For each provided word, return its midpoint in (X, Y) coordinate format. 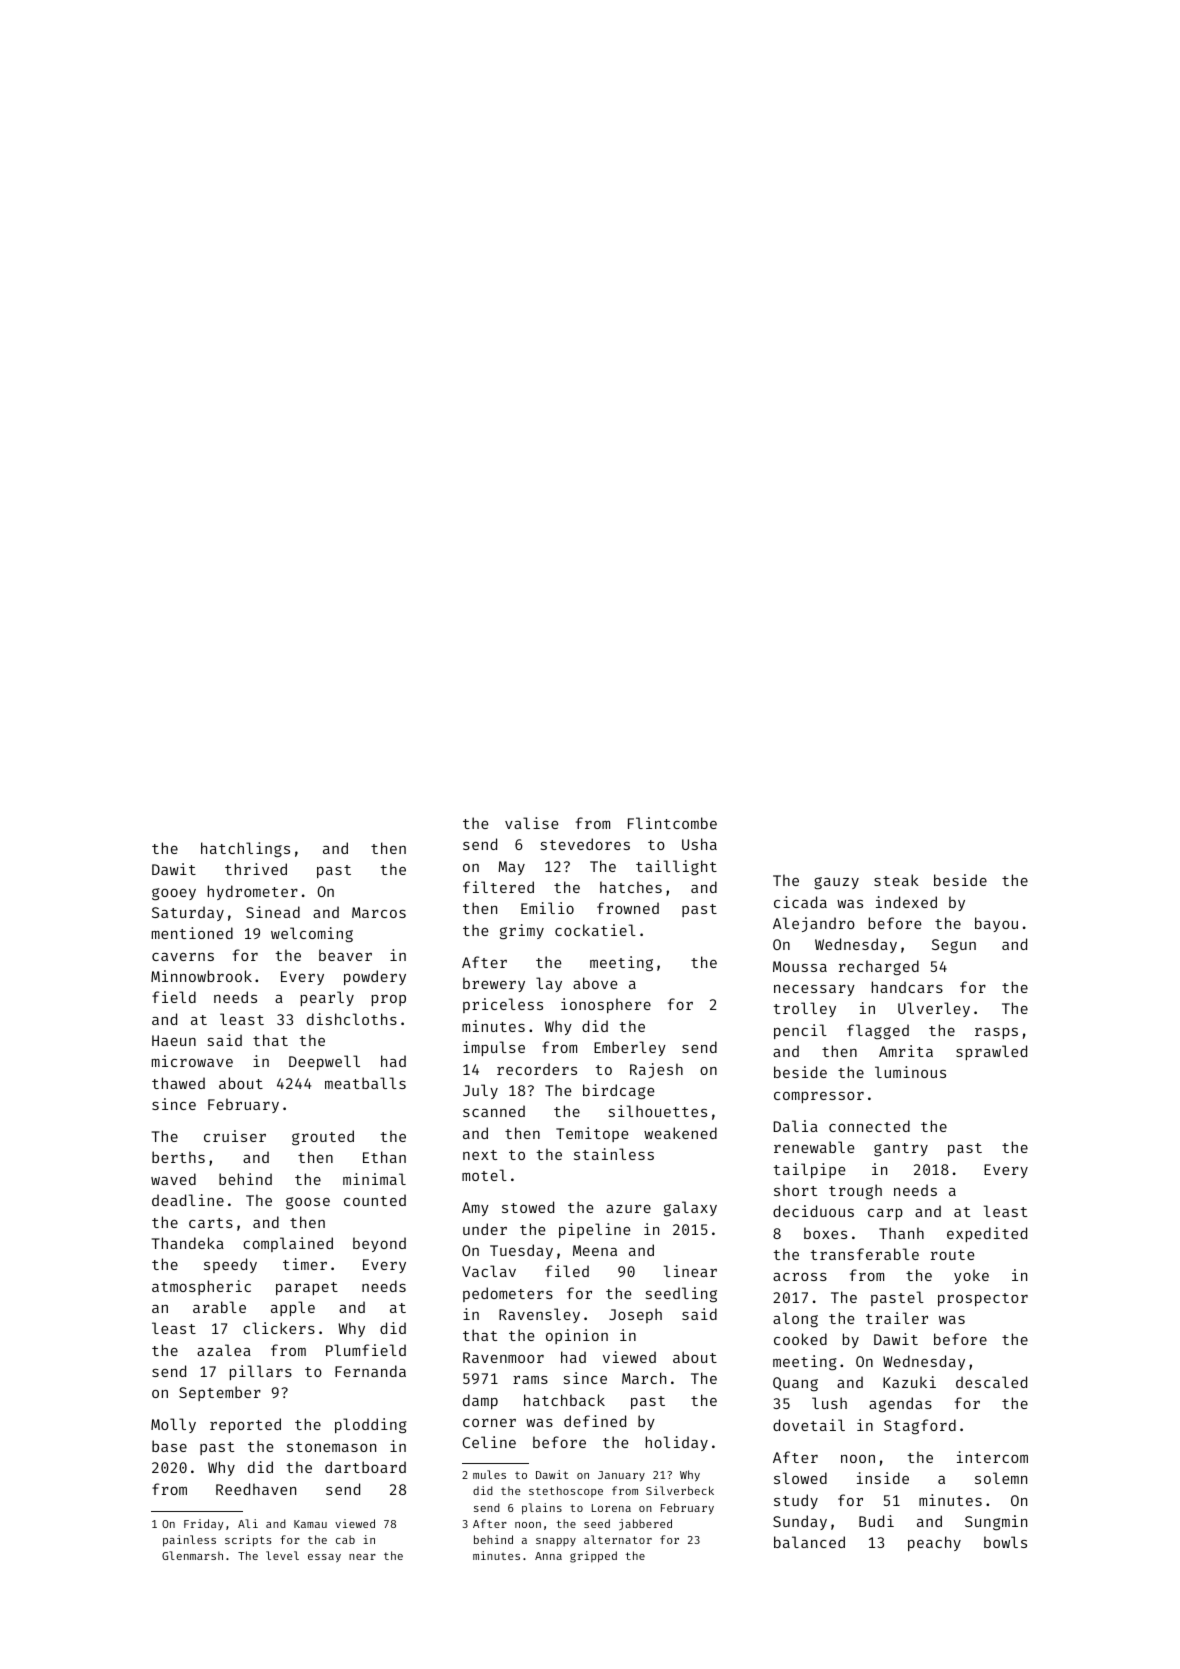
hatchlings (245, 850)
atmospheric (201, 1287)
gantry (901, 1150)
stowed (528, 1207)
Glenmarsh (192, 1555)
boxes (825, 1233)
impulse (494, 1048)
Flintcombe (672, 823)
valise (531, 823)
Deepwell (324, 1062)
